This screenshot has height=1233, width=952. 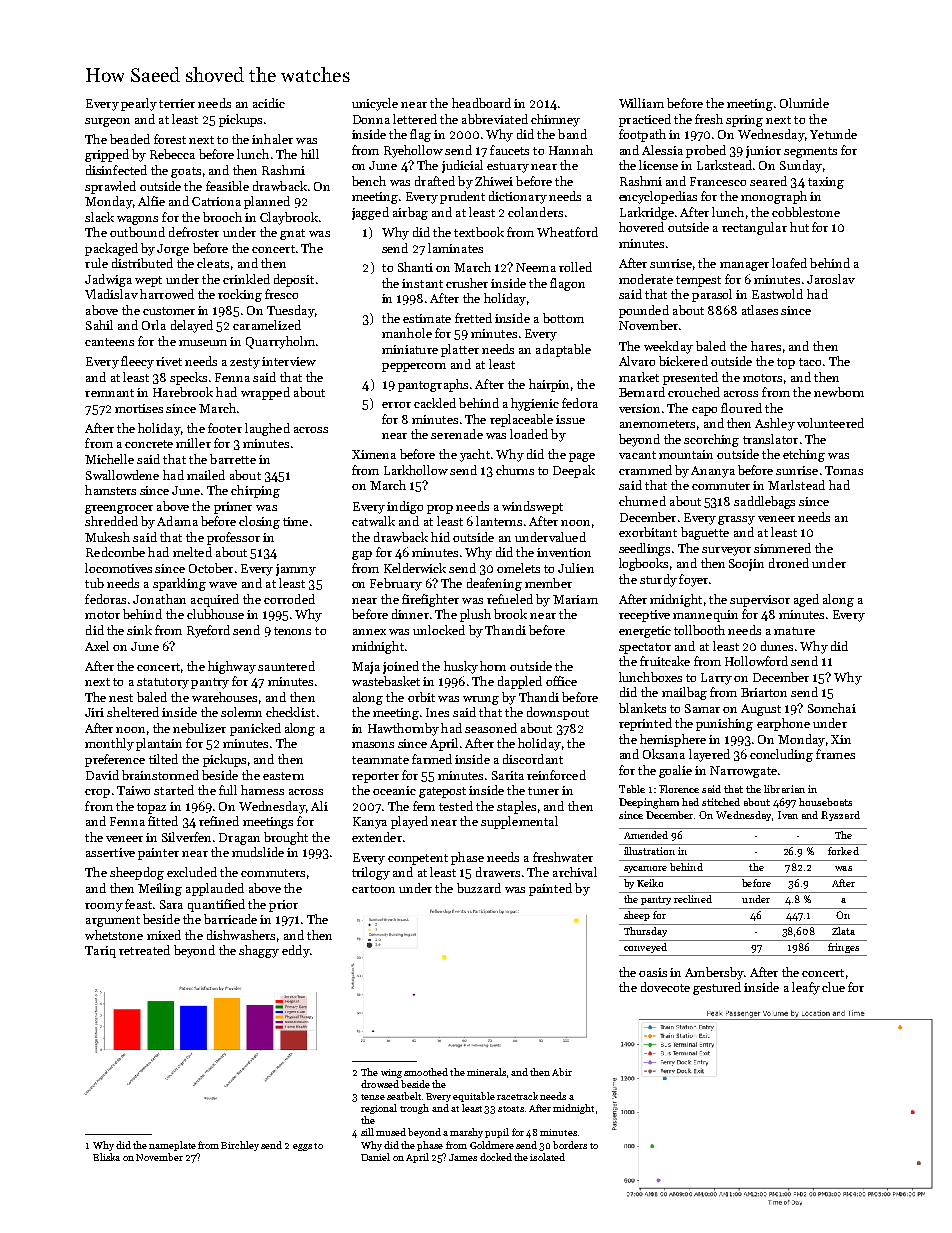 What do you see at coordinates (521, 420) in the screenshot?
I see `replaceable` at bounding box center [521, 420].
